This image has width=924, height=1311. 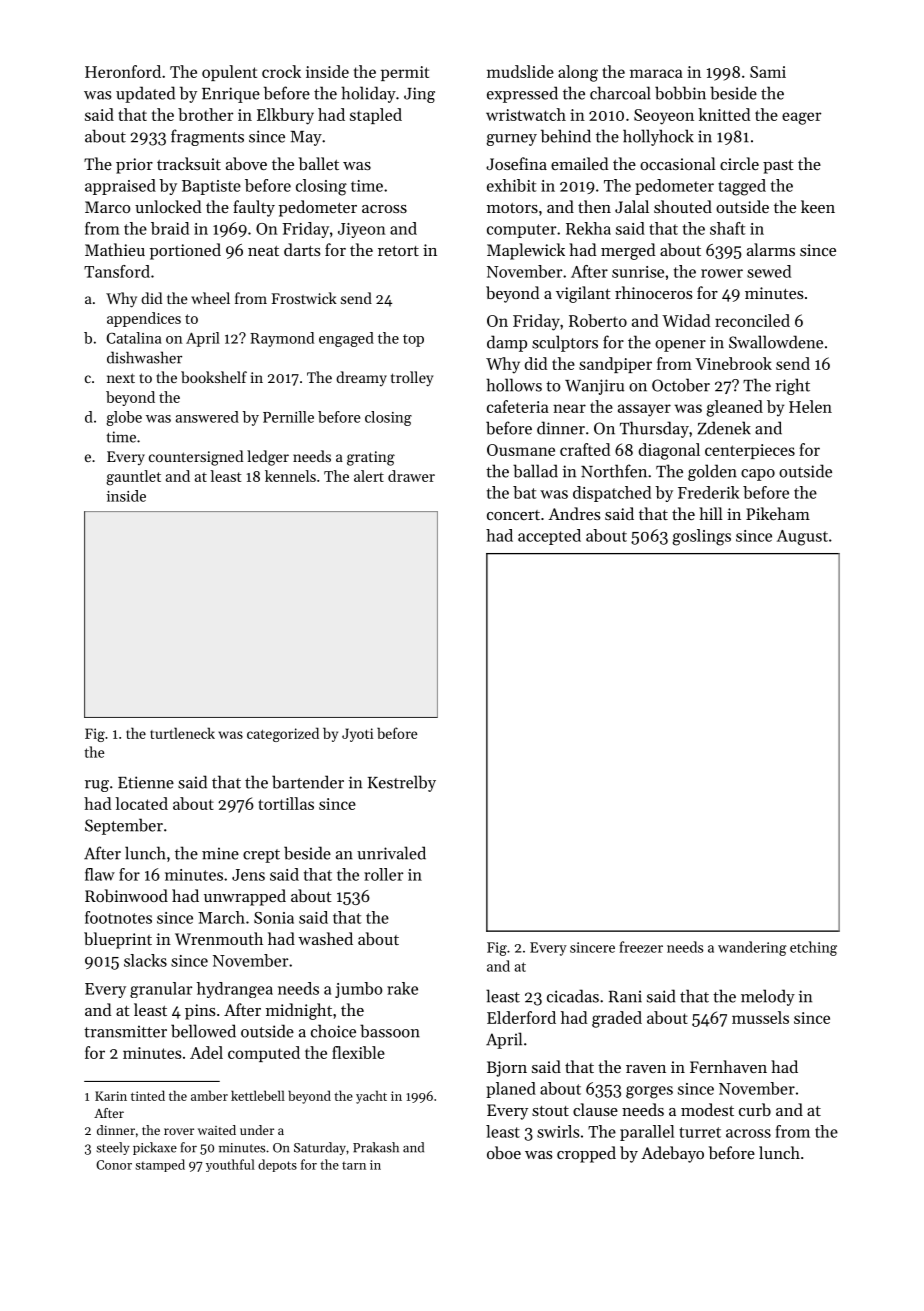 I want to click on freezer, so click(x=641, y=947).
